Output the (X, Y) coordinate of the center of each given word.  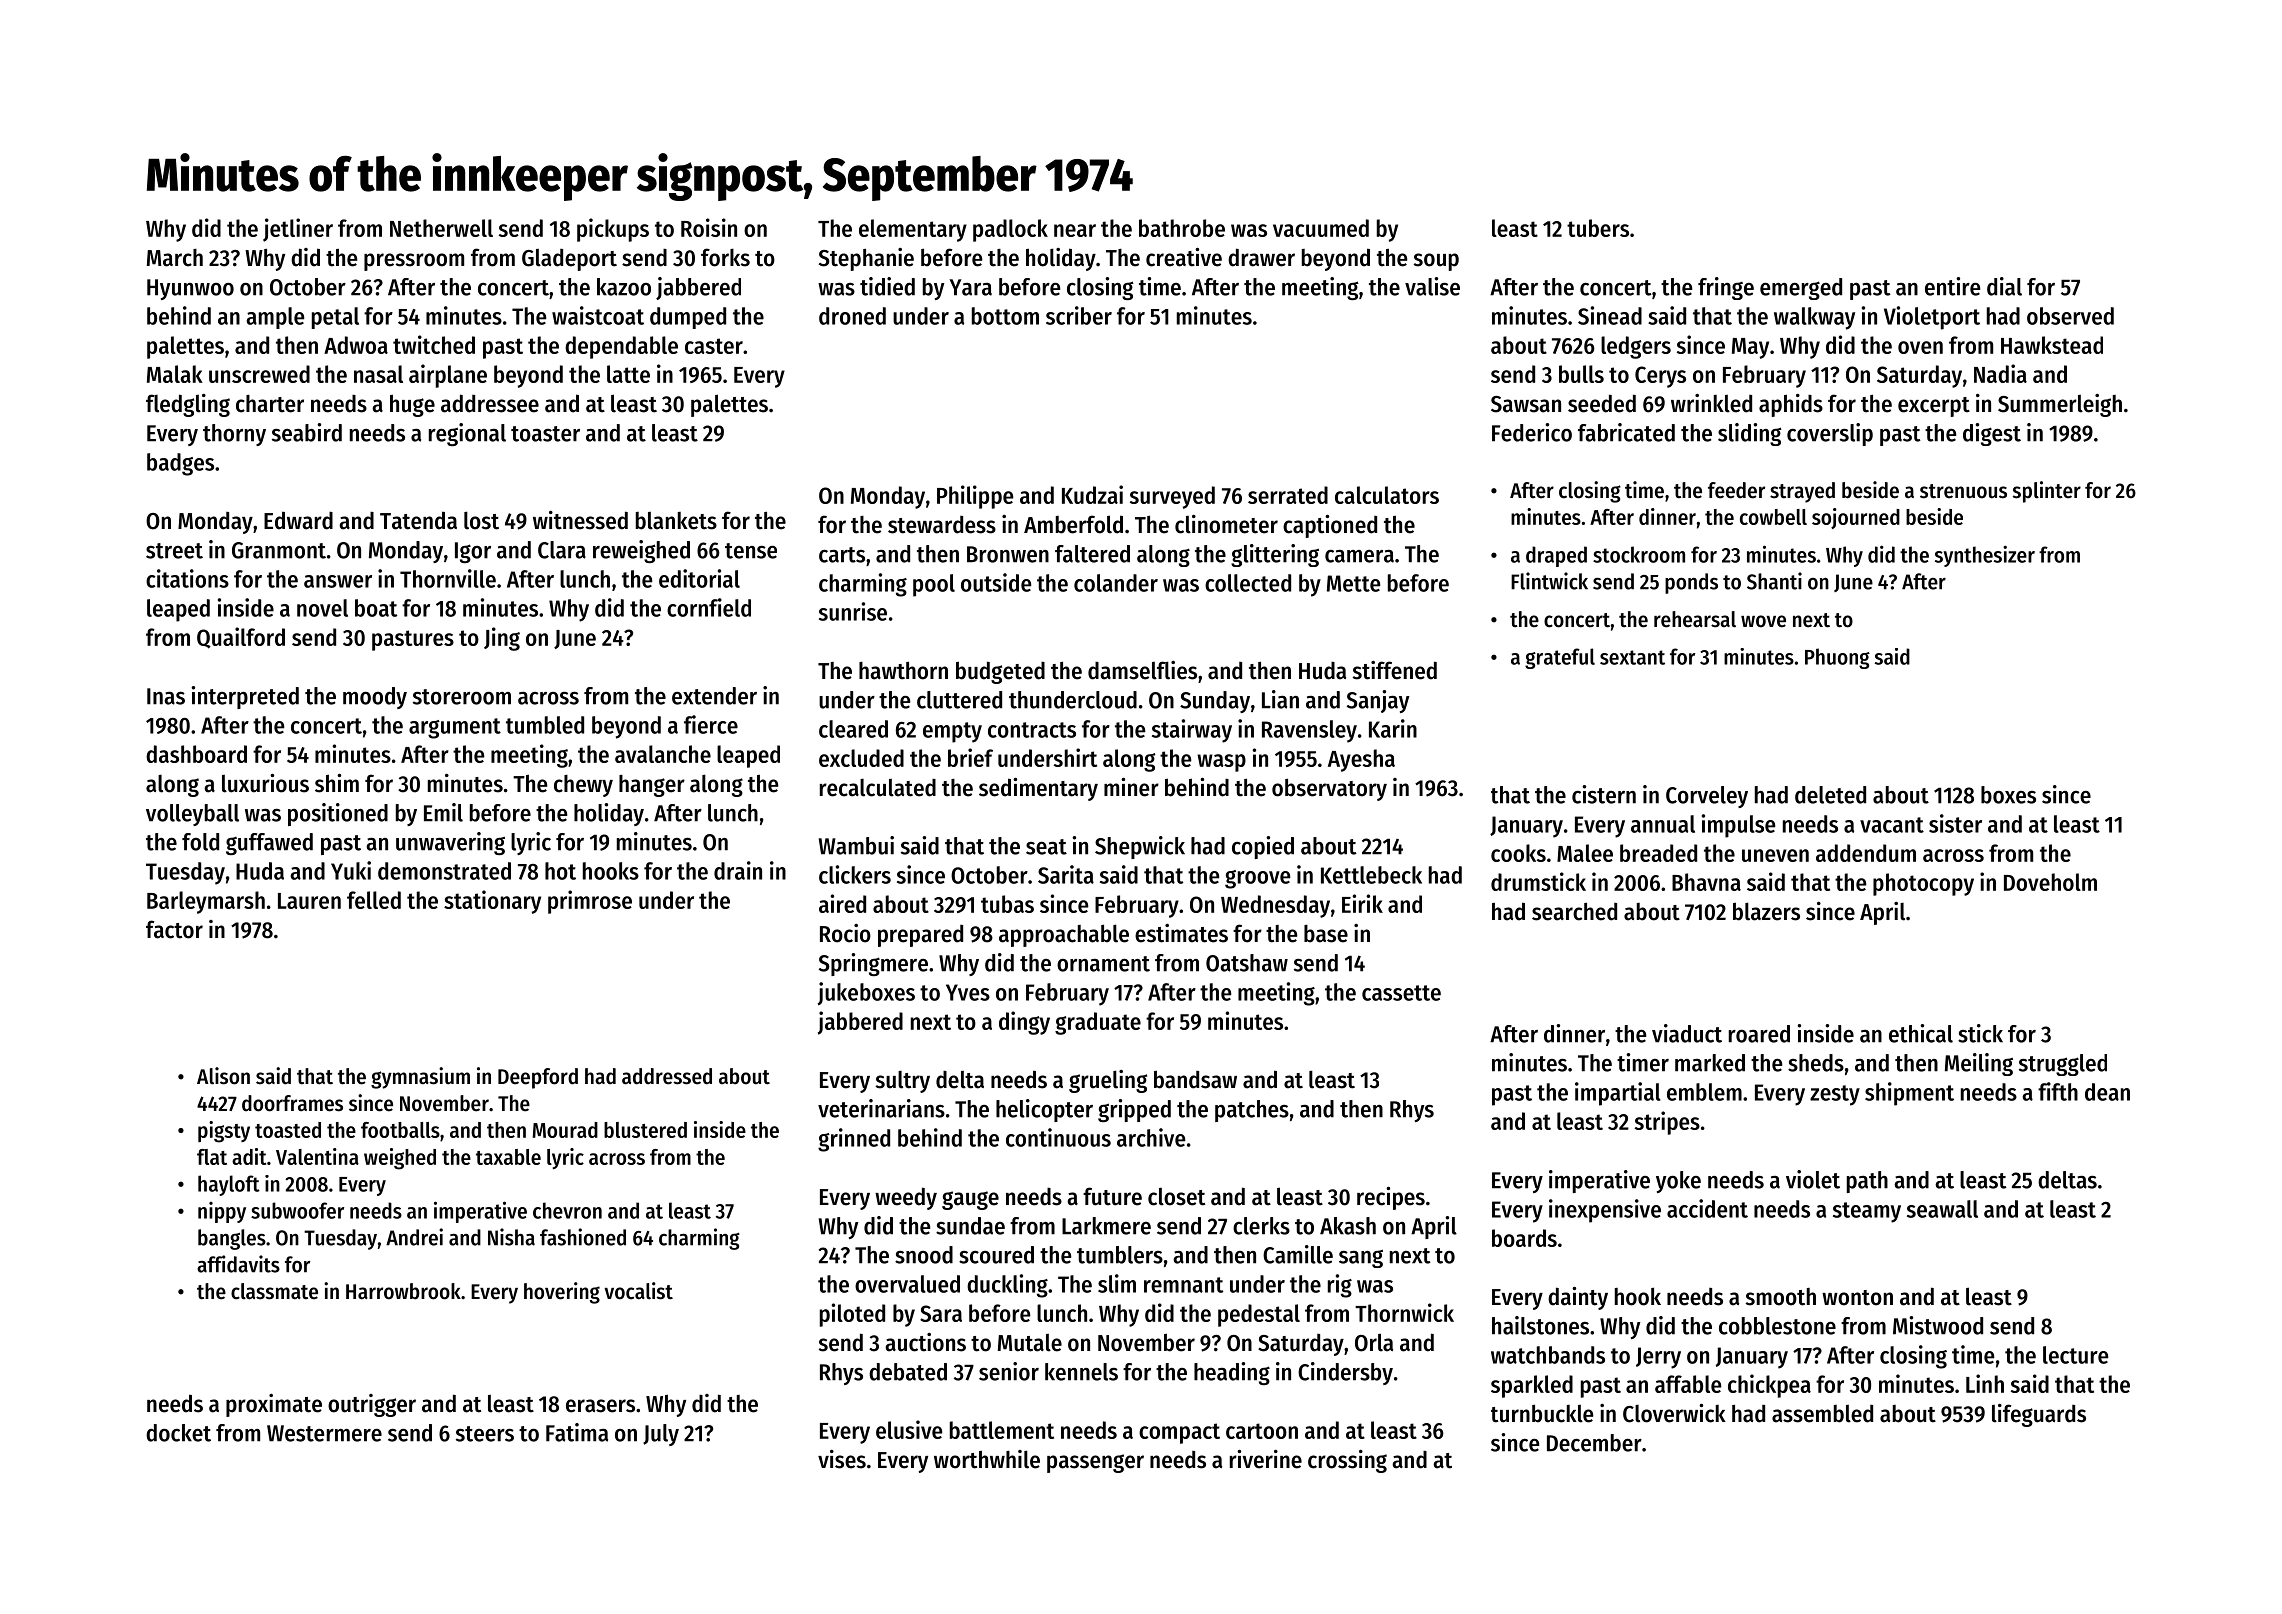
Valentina (317, 1156)
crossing (1347, 1461)
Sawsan (1526, 404)
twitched (434, 344)
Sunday (1215, 702)
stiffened (1395, 670)
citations (187, 578)
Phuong (1837, 658)
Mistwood (1938, 1325)
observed (2070, 316)
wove (1763, 621)
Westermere (324, 1433)
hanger (652, 786)
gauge (970, 1200)
